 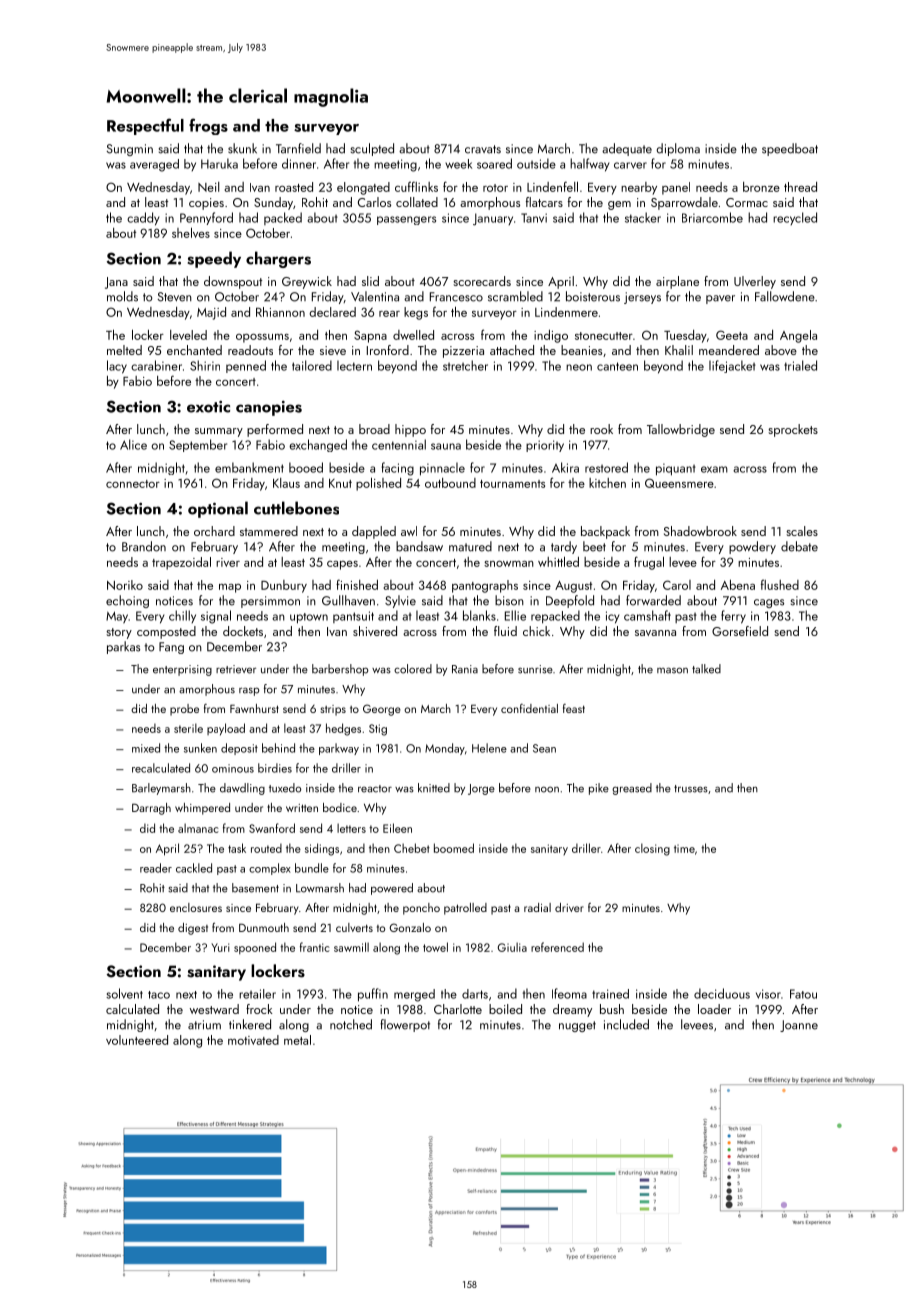 I want to click on whittled, so click(x=558, y=562).
